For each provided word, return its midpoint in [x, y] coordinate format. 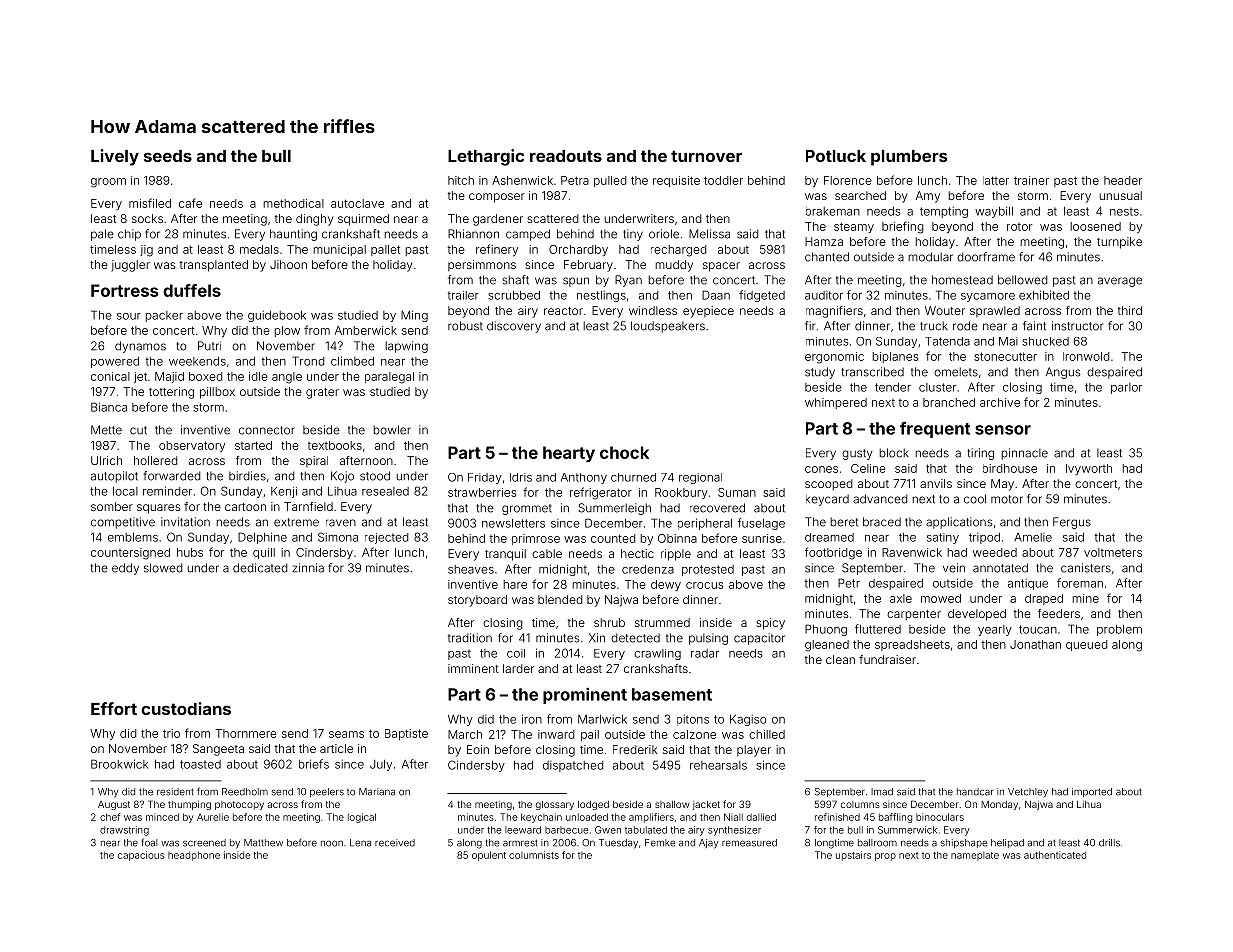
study [820, 373]
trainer [1031, 180]
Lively [115, 157]
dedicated [260, 568]
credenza [648, 569]
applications [959, 523]
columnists [534, 855]
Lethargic [486, 157]
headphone [194, 856]
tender [893, 387]
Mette [106, 430]
